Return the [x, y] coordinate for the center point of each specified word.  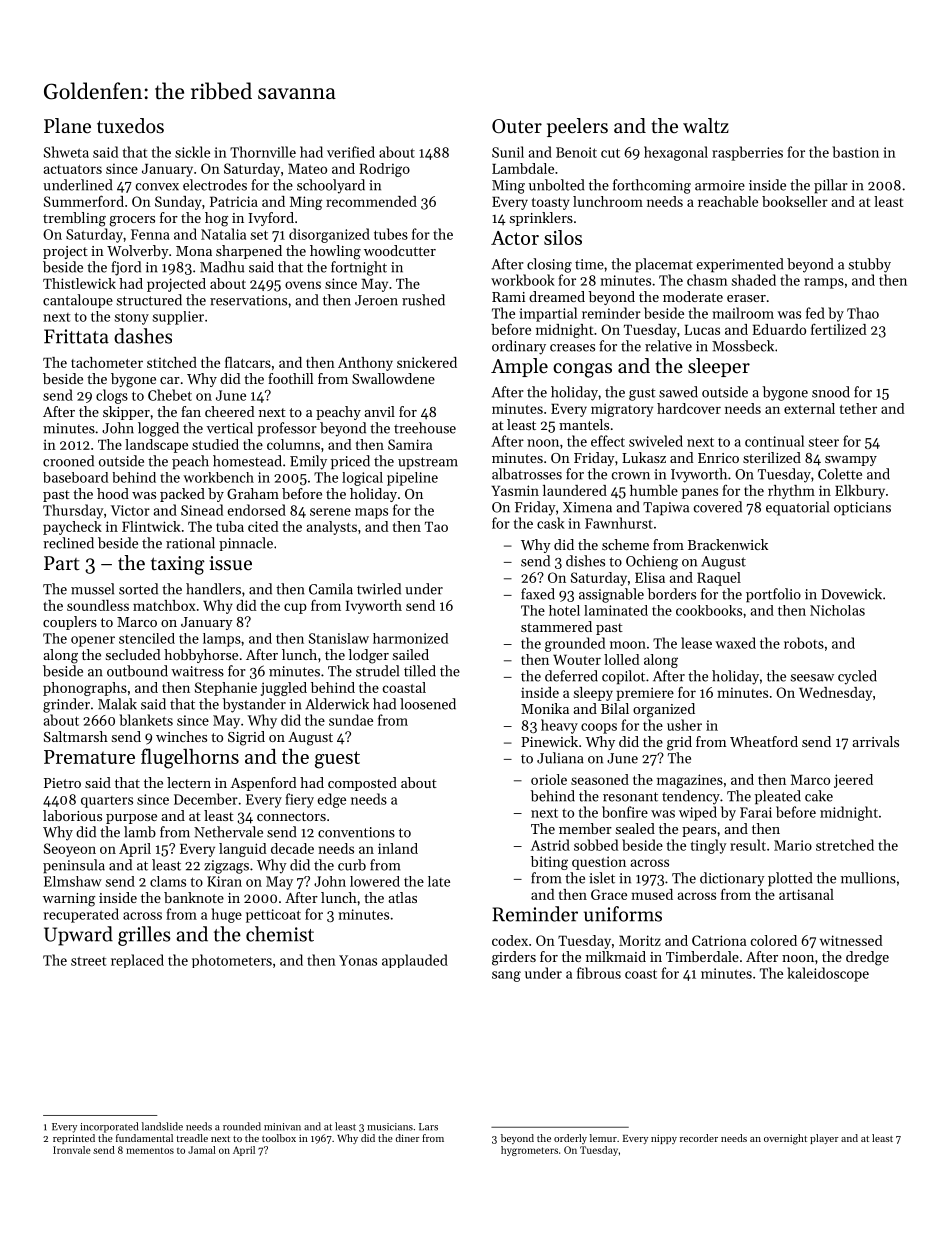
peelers [577, 127]
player [824, 1139]
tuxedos [130, 126]
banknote [194, 897]
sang [506, 976]
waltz [706, 125]
